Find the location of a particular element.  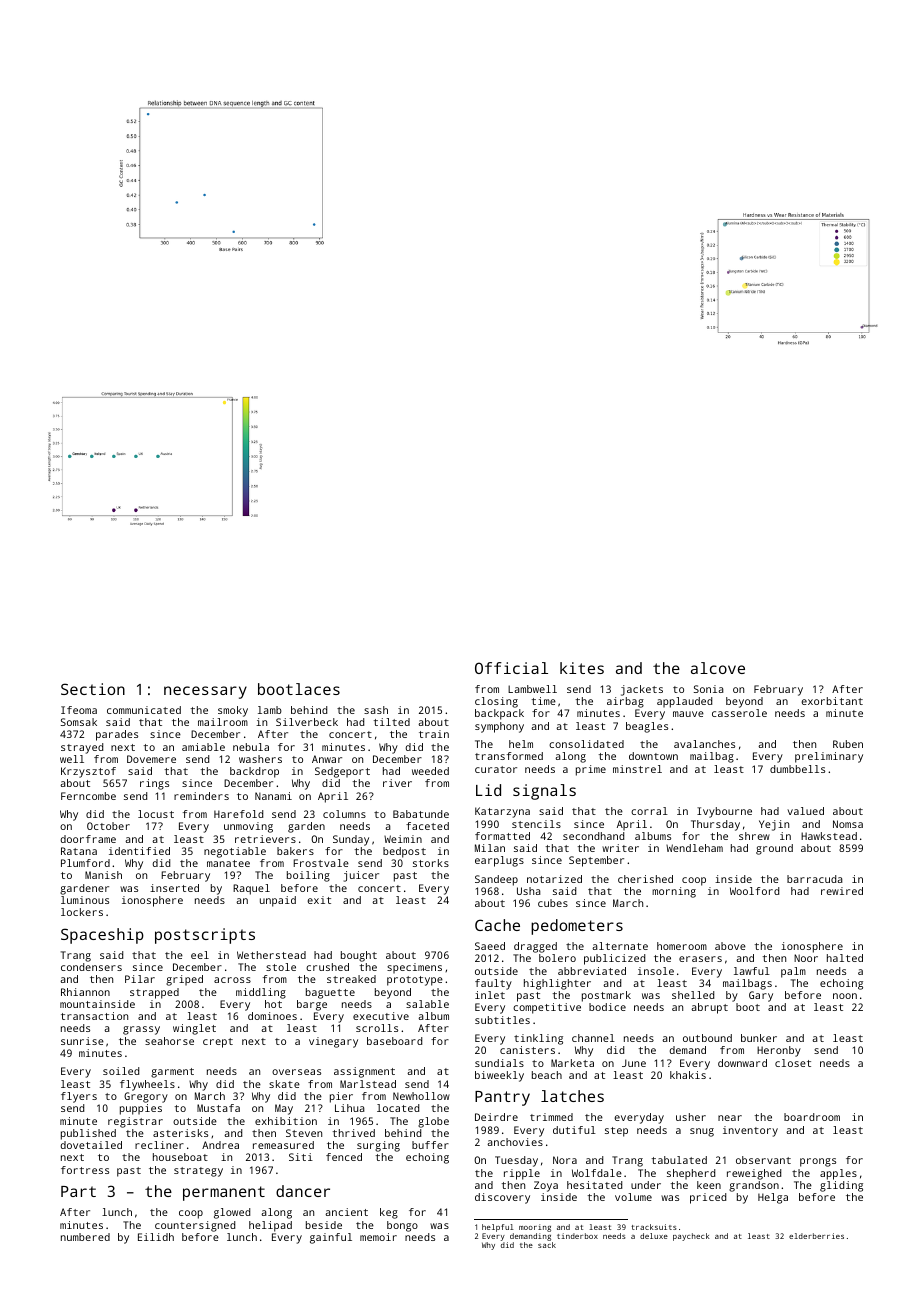

exorbitant is located at coordinates (832, 701).
